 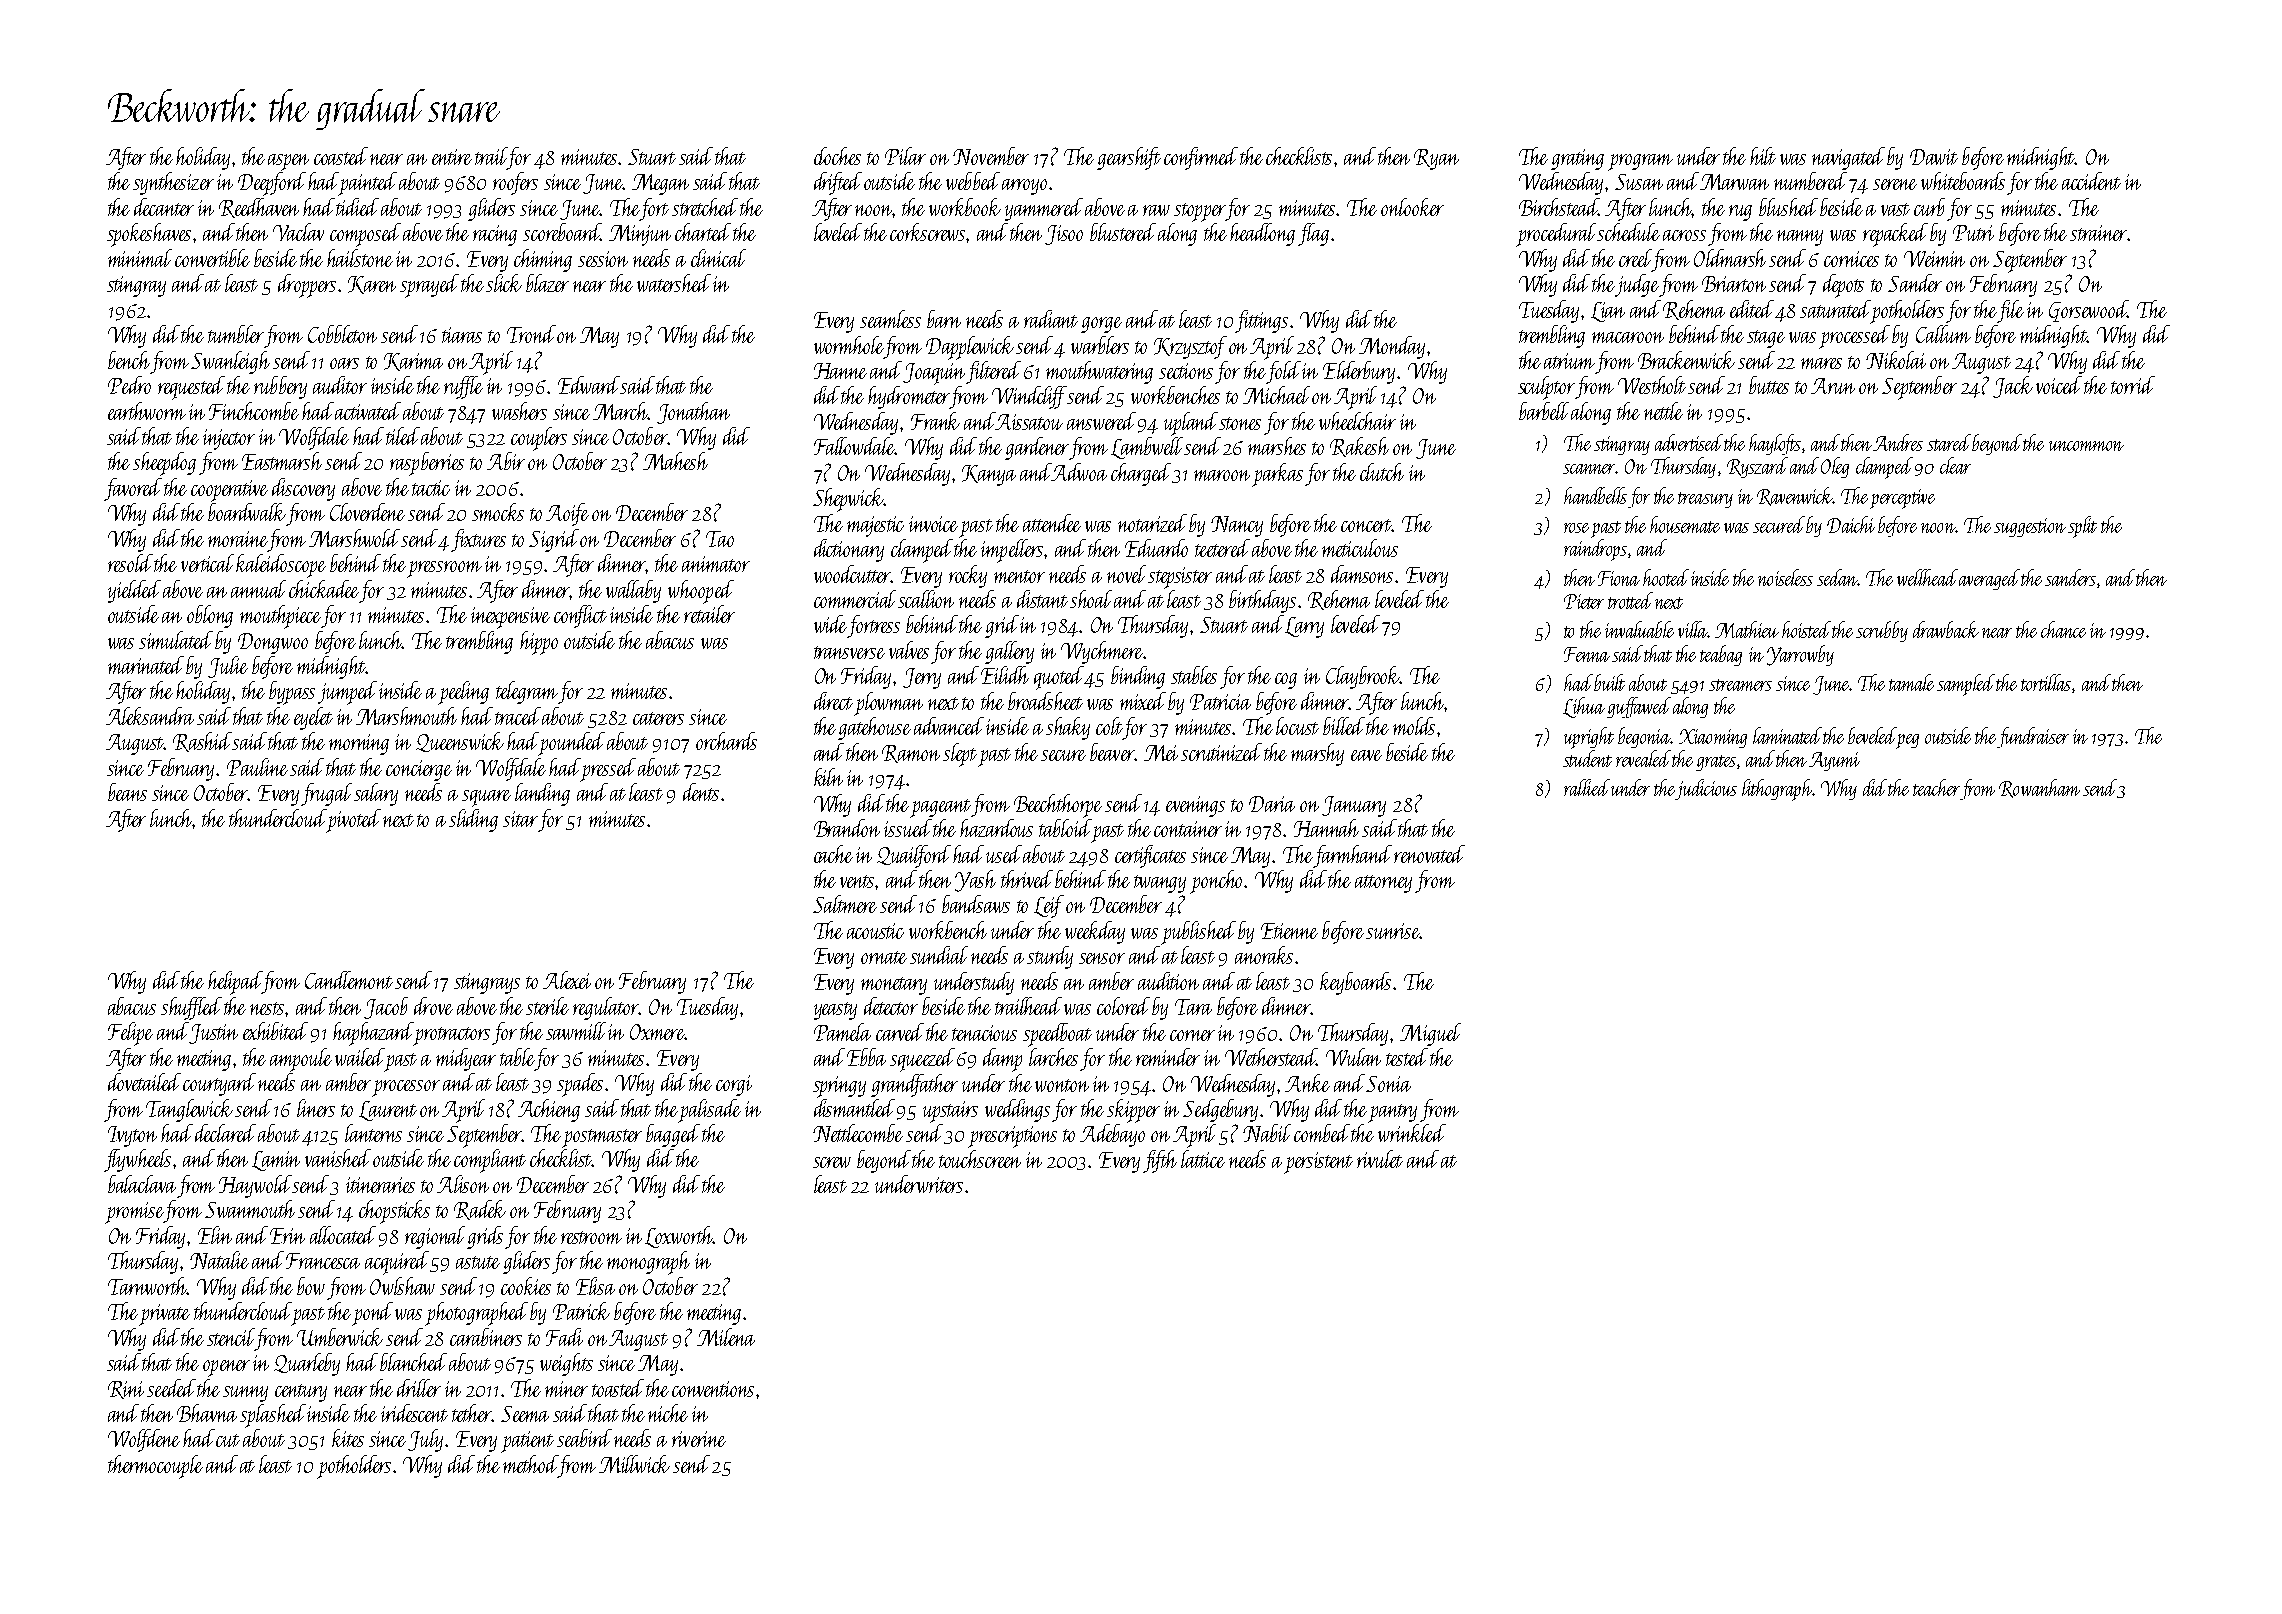 I want to click on damsons, so click(x=1362, y=574).
